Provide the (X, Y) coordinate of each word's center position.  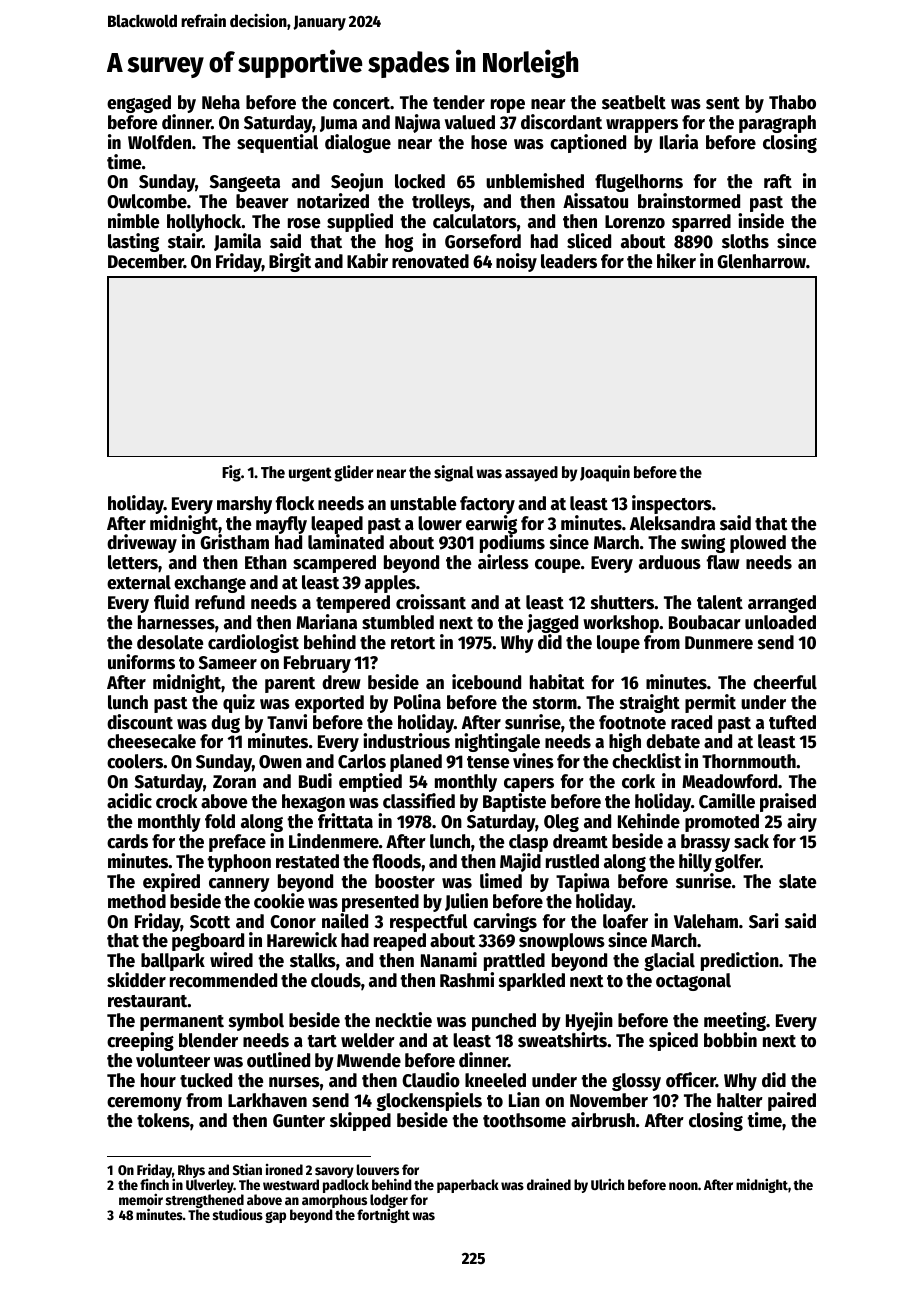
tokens (163, 1120)
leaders (569, 261)
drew (341, 682)
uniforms (141, 662)
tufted (792, 722)
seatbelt (634, 102)
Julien (466, 902)
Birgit (290, 262)
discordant (561, 122)
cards (127, 841)
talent (720, 602)
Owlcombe (147, 201)
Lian (524, 1100)
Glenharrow (761, 261)
